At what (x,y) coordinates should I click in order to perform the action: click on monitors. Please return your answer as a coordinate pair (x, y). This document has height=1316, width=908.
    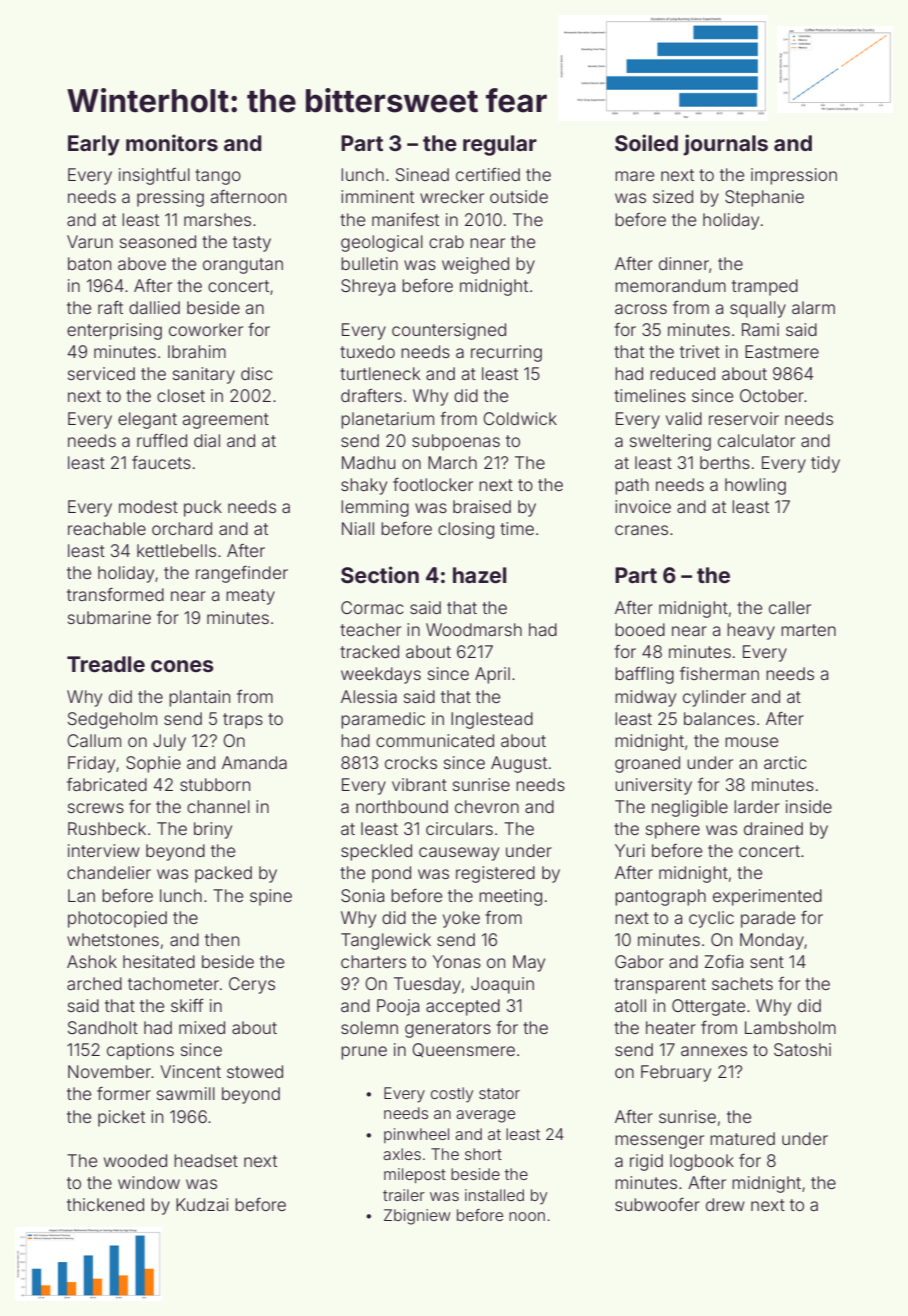
    Looking at the image, I should click on (172, 142).
